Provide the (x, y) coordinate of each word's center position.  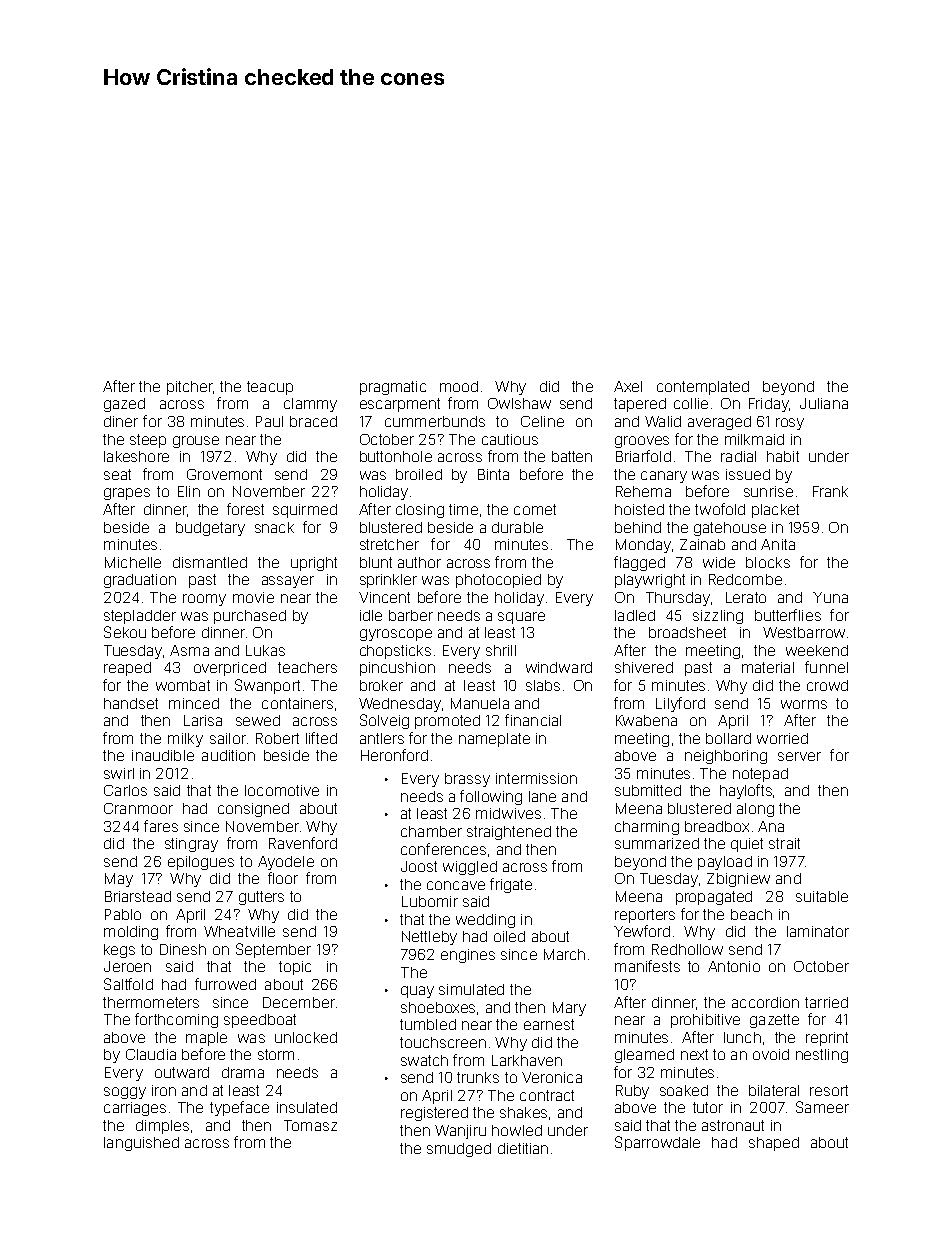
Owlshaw (519, 403)
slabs (543, 685)
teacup (270, 388)
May (119, 880)
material (768, 667)
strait (784, 843)
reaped (127, 669)
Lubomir (430, 901)
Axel (628, 386)
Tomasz (310, 1125)
